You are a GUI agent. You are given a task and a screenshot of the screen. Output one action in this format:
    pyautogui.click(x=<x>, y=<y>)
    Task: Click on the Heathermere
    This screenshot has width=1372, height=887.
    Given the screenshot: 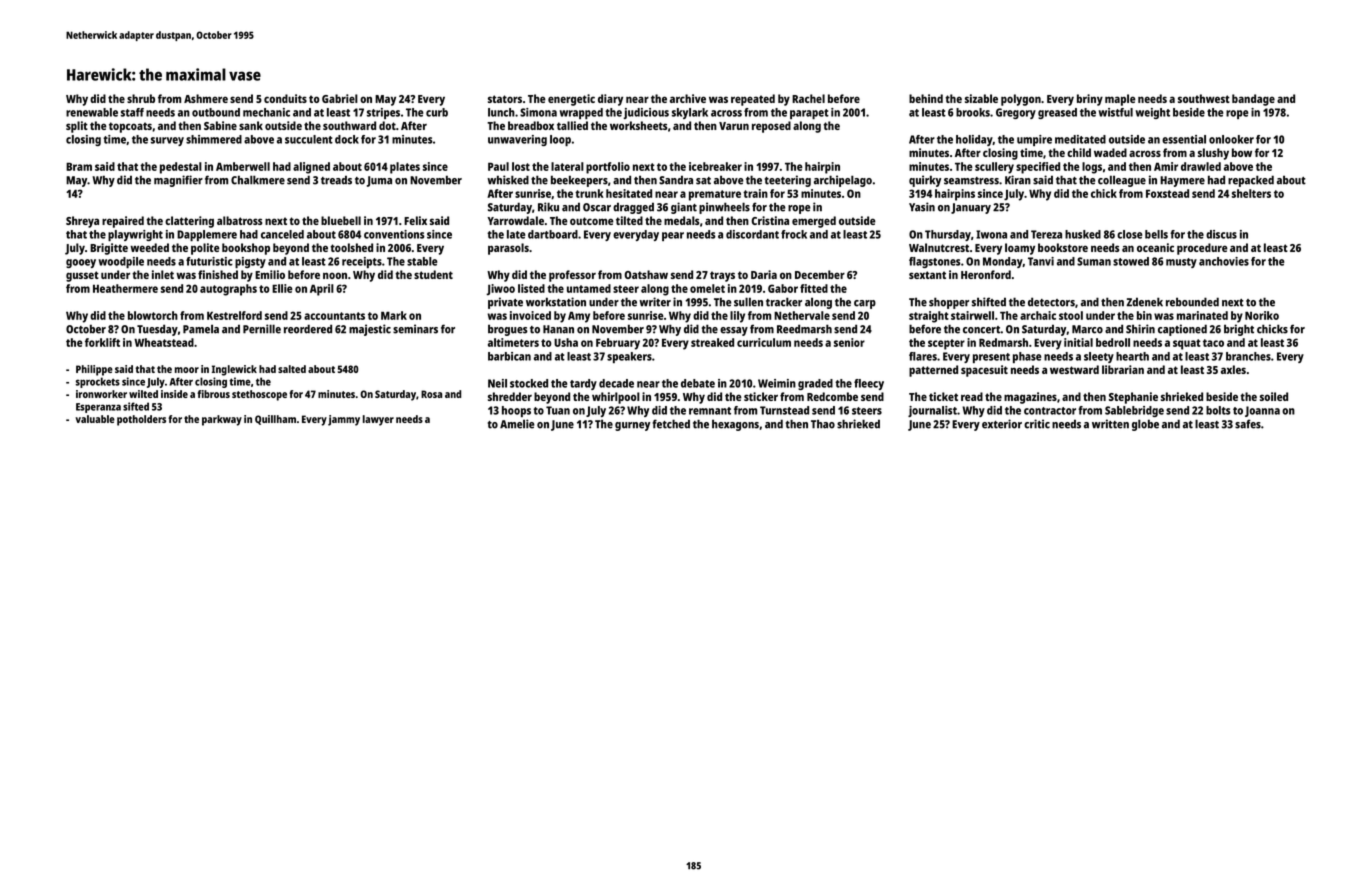 What is the action you would take?
    pyautogui.click(x=125, y=288)
